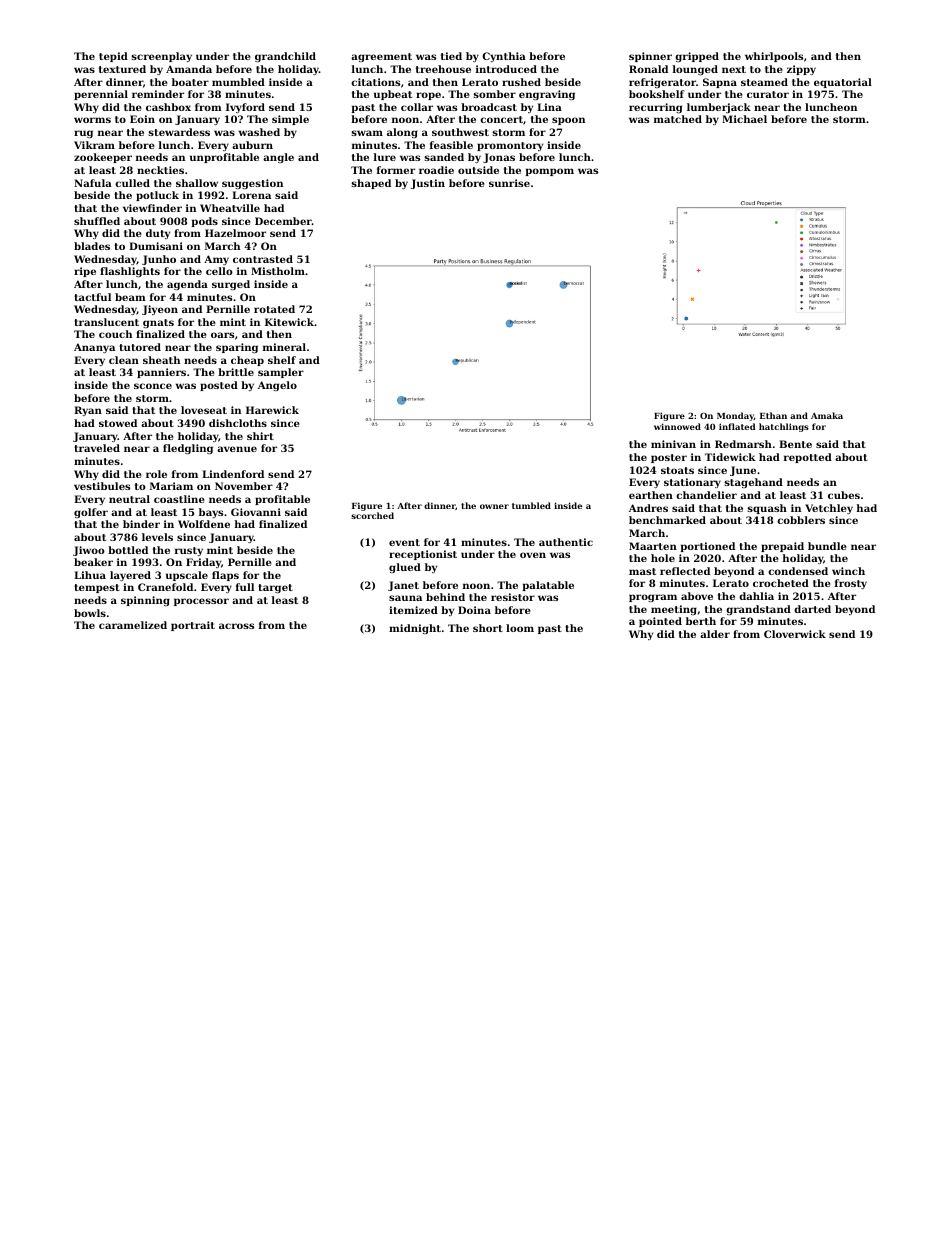 This screenshot has height=1233, width=952. I want to click on shirt, so click(260, 436).
